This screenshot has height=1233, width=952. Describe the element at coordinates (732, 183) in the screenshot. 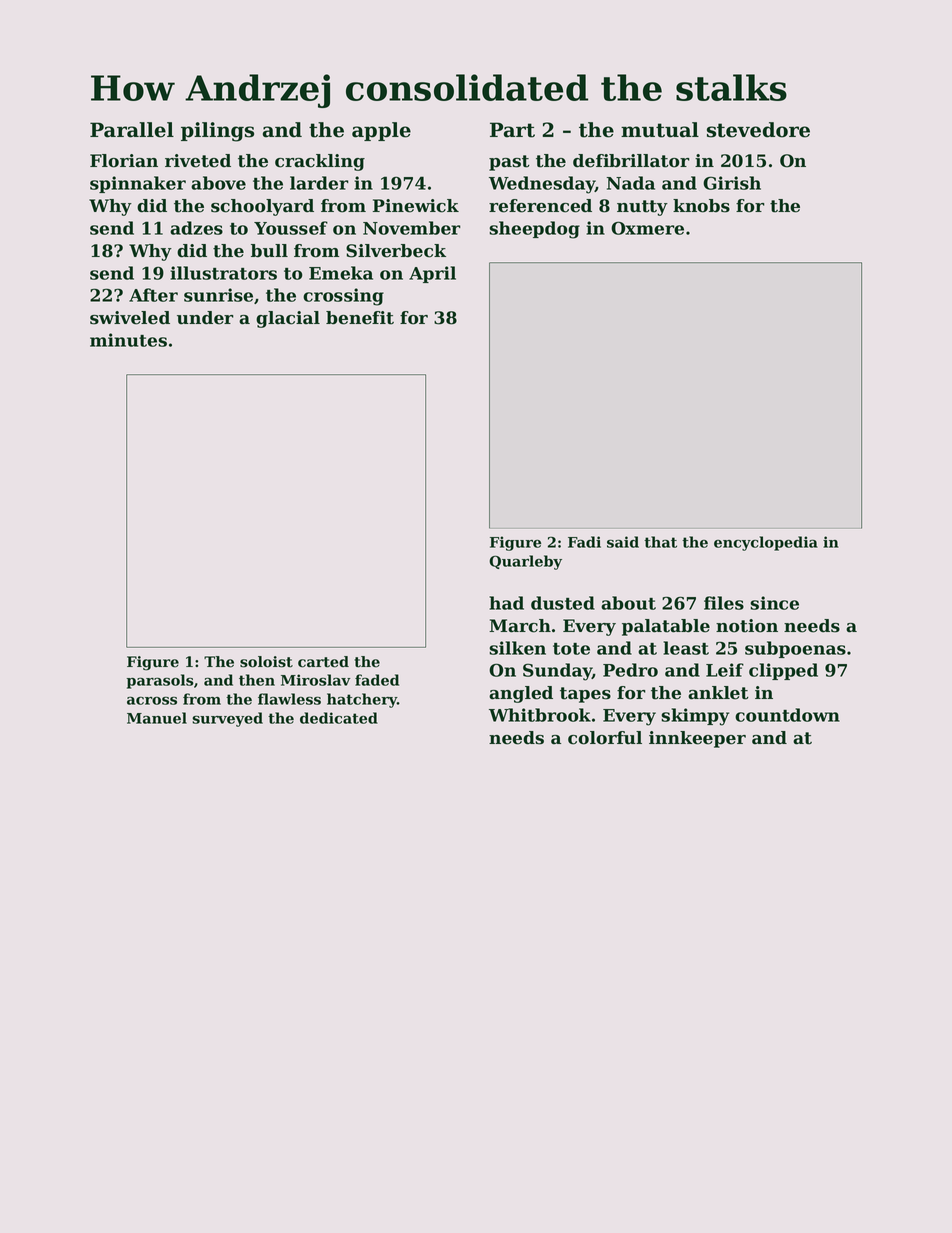

I see `Girish` at that location.
